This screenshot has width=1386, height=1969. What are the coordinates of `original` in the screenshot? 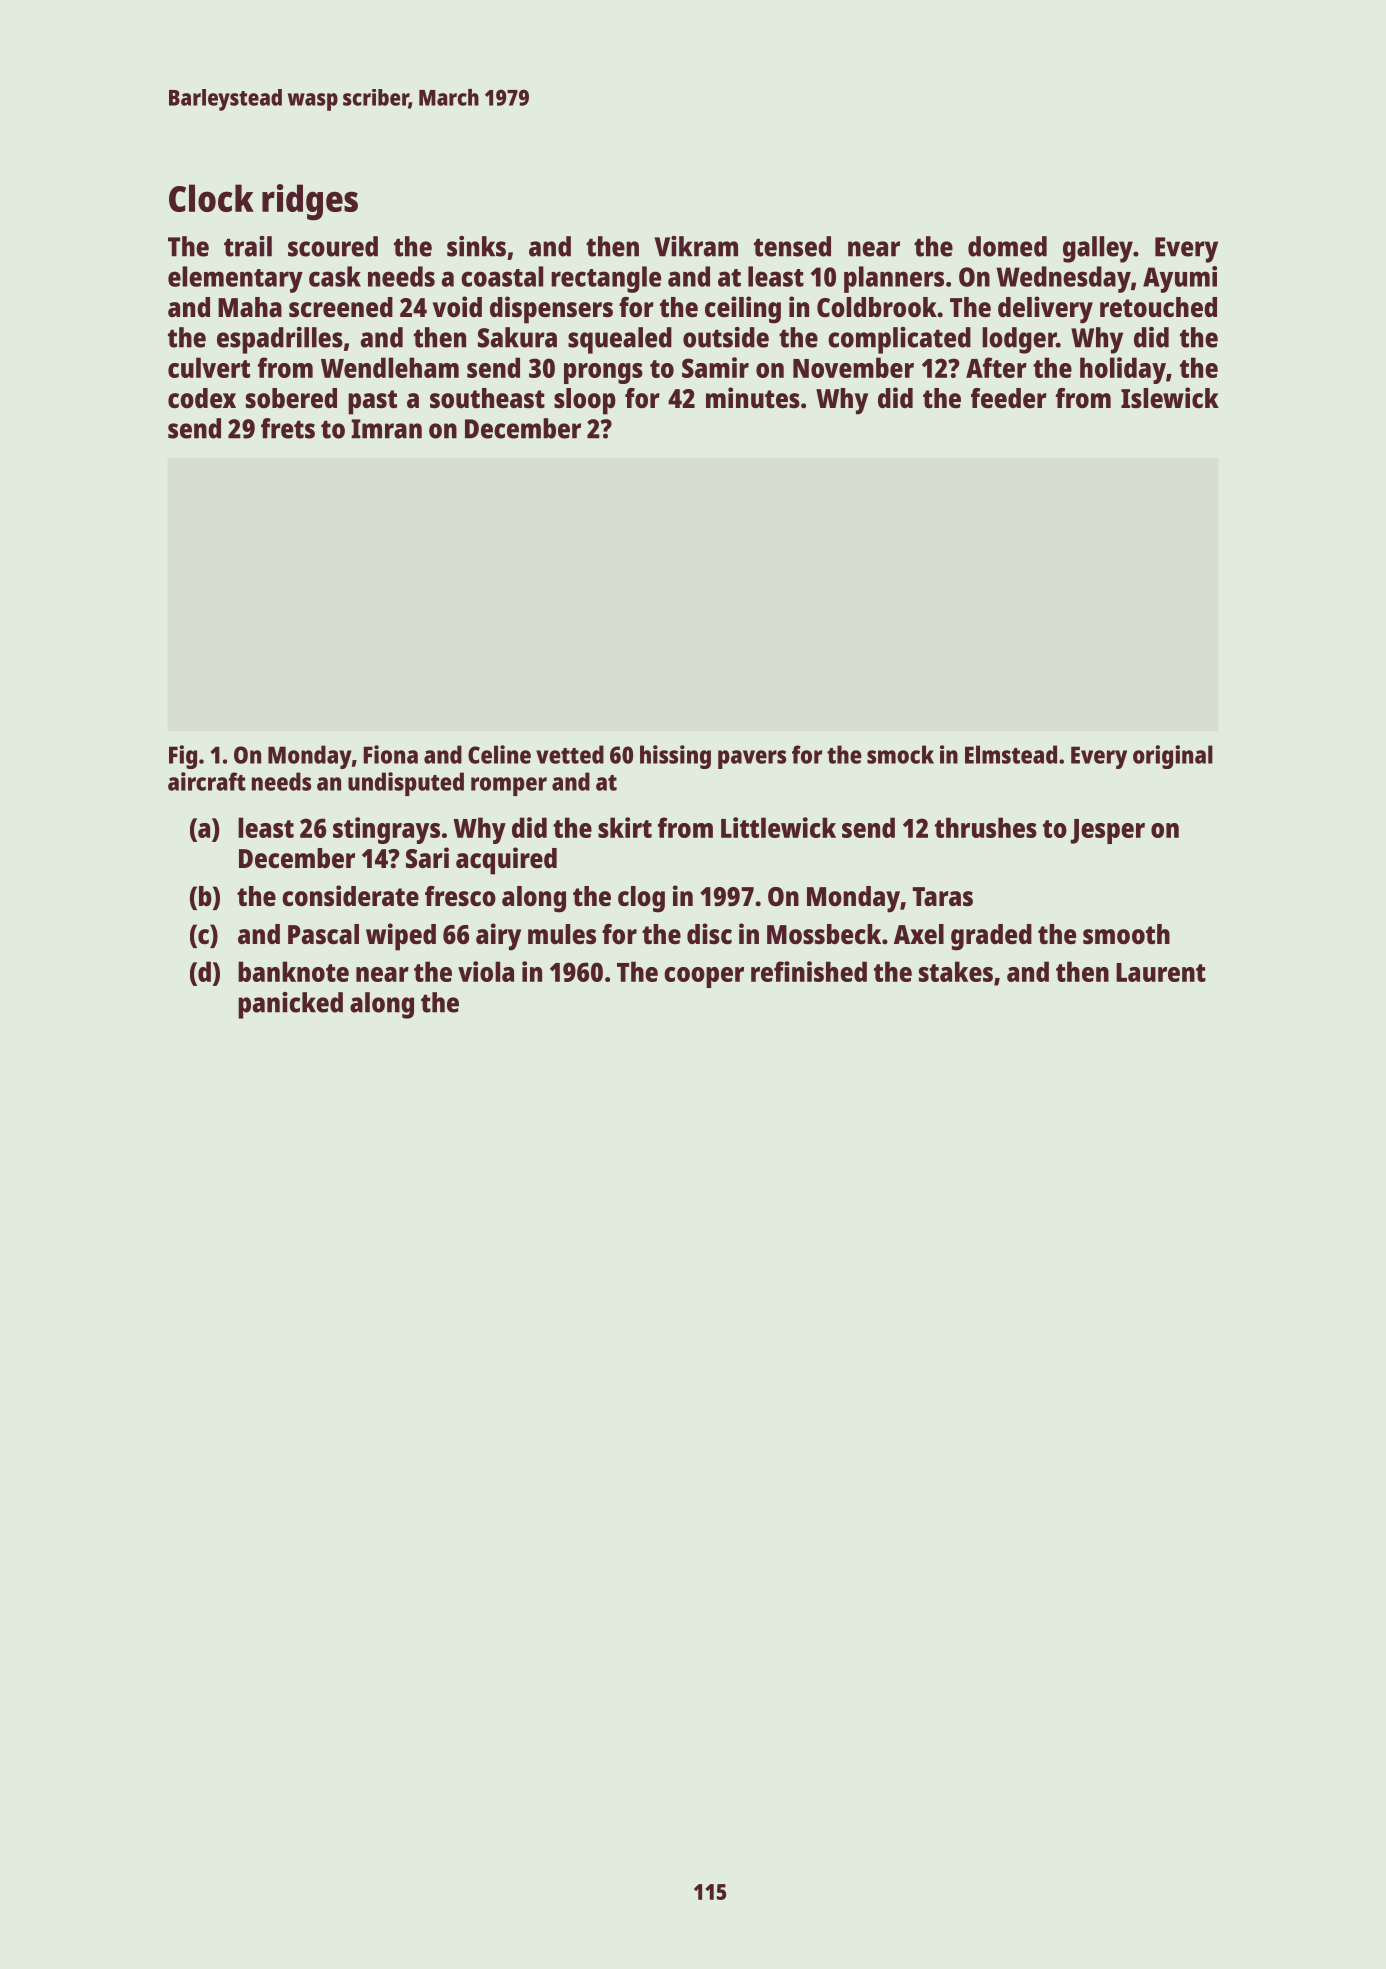 It's located at (1173, 757).
